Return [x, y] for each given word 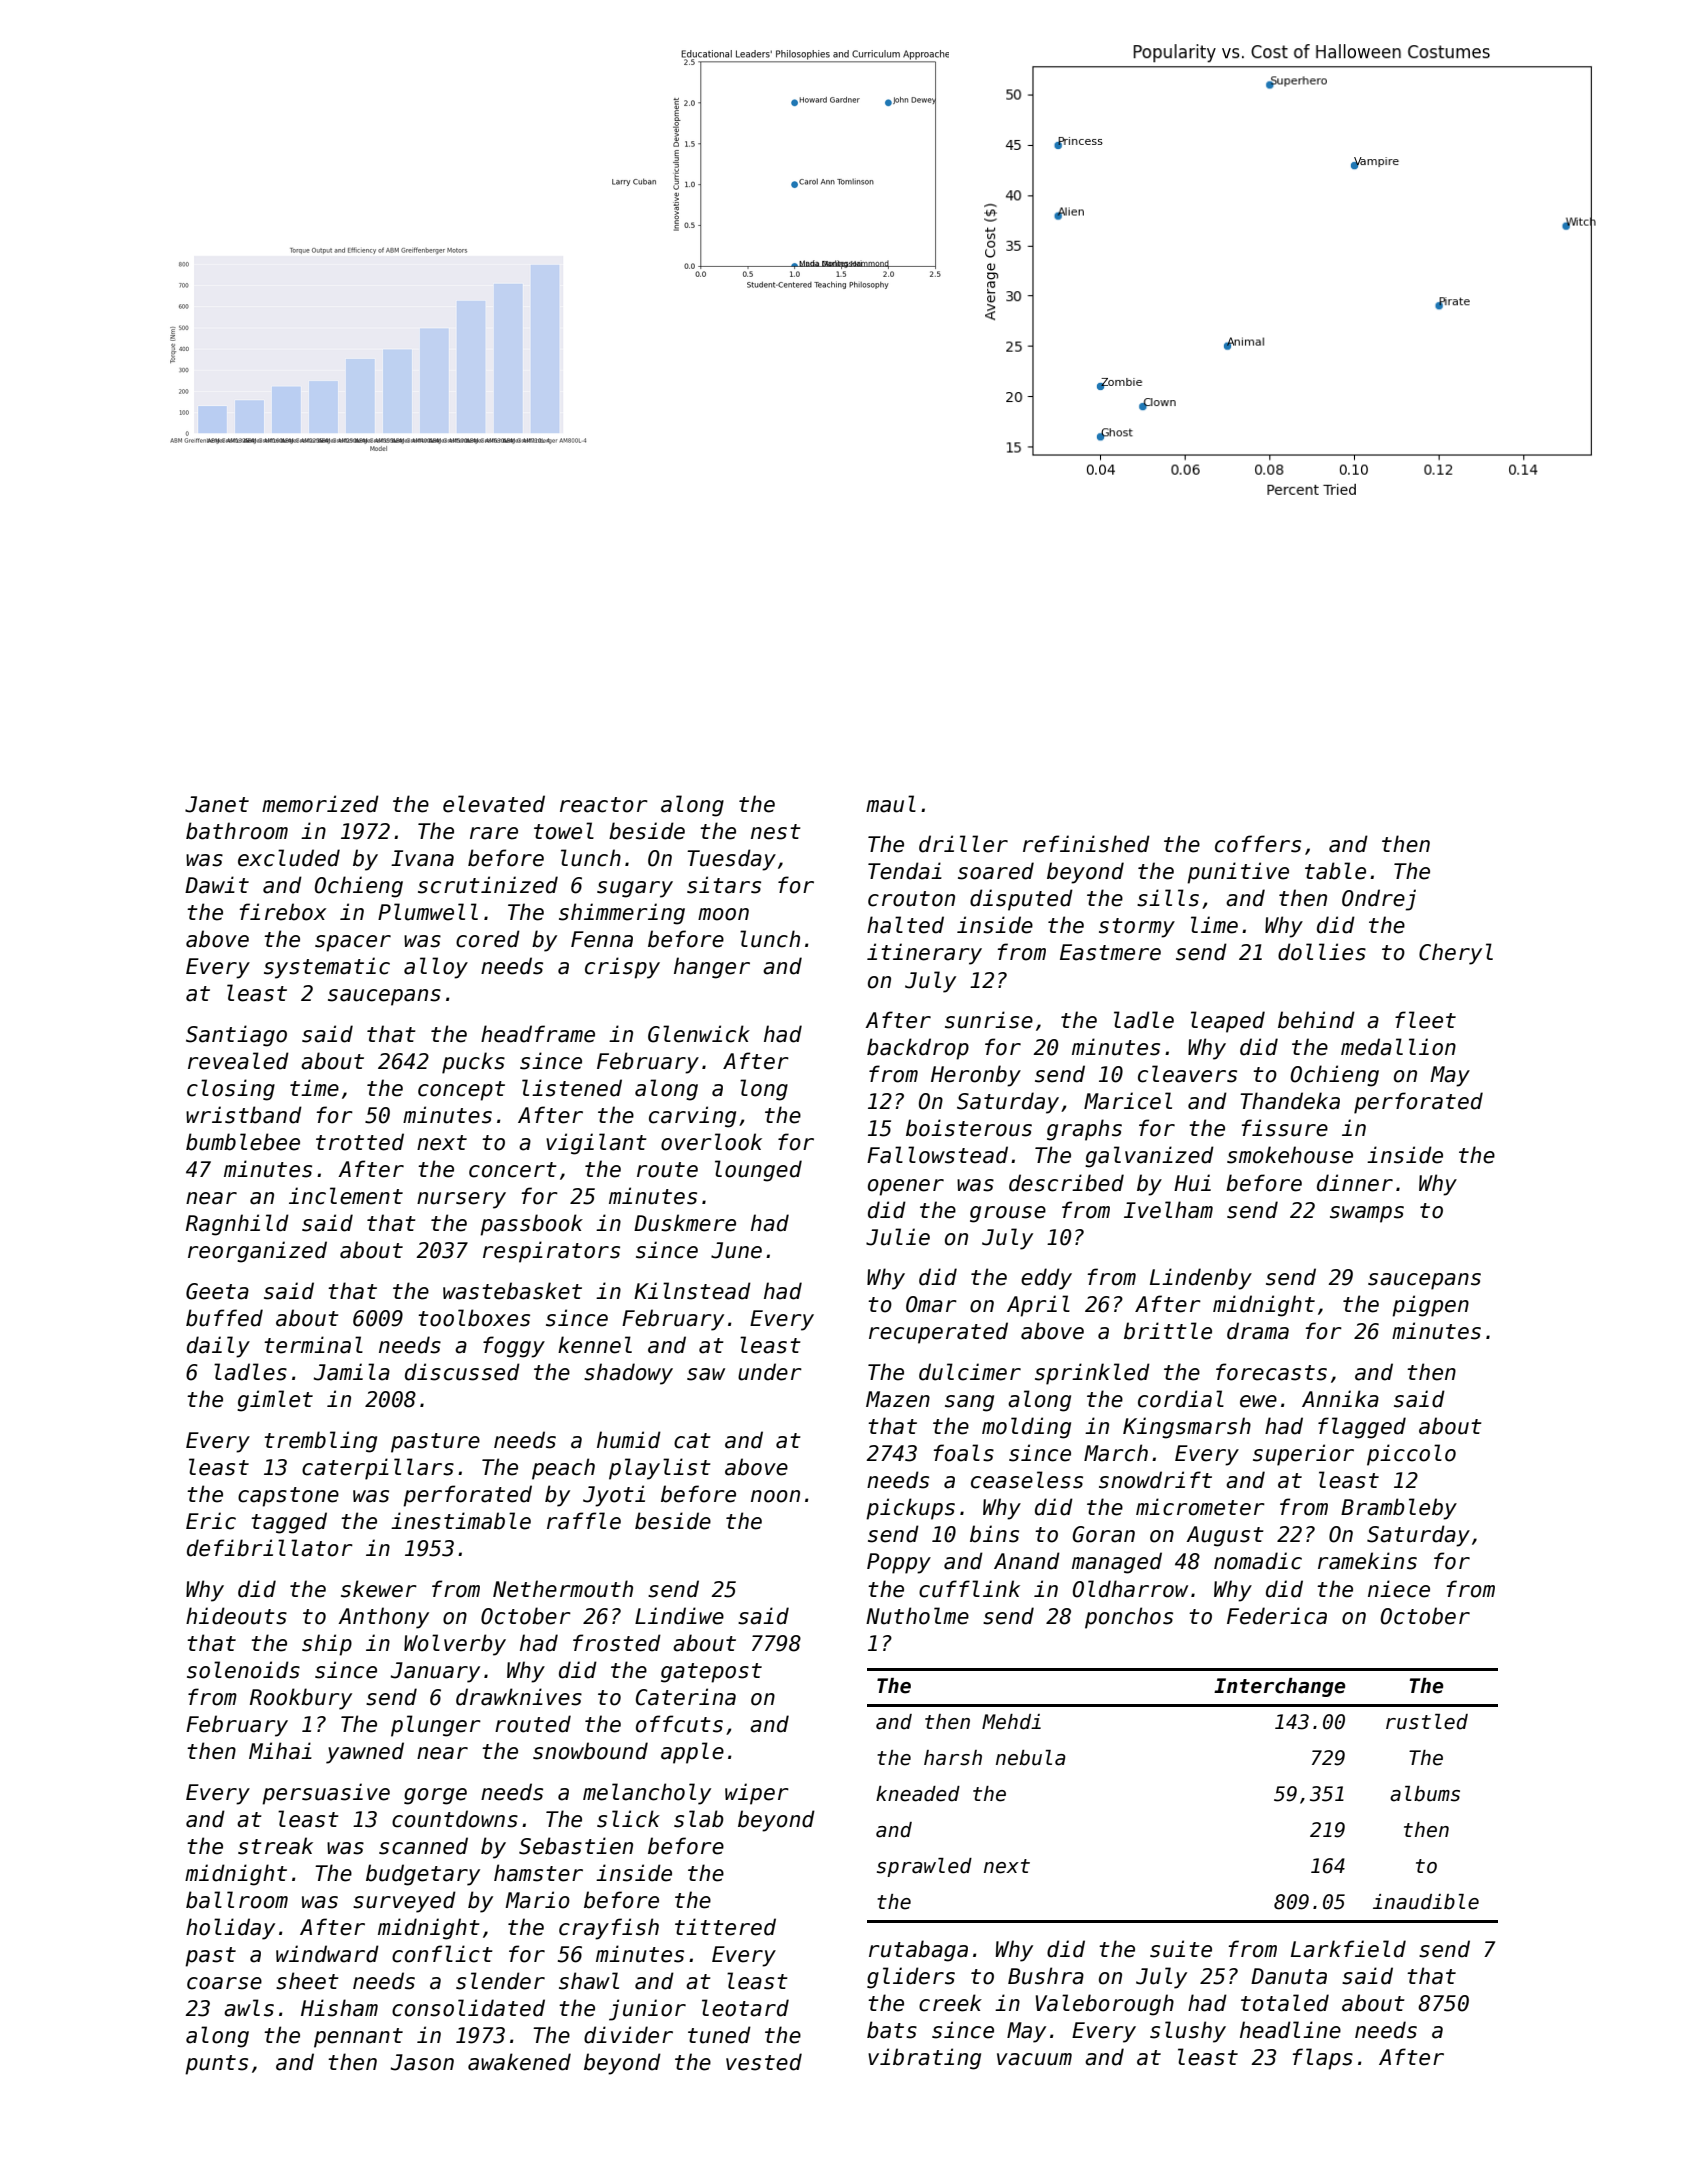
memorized [320, 804]
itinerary [924, 954]
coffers [1258, 844]
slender [500, 1981]
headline [1290, 2030]
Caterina [686, 1697]
